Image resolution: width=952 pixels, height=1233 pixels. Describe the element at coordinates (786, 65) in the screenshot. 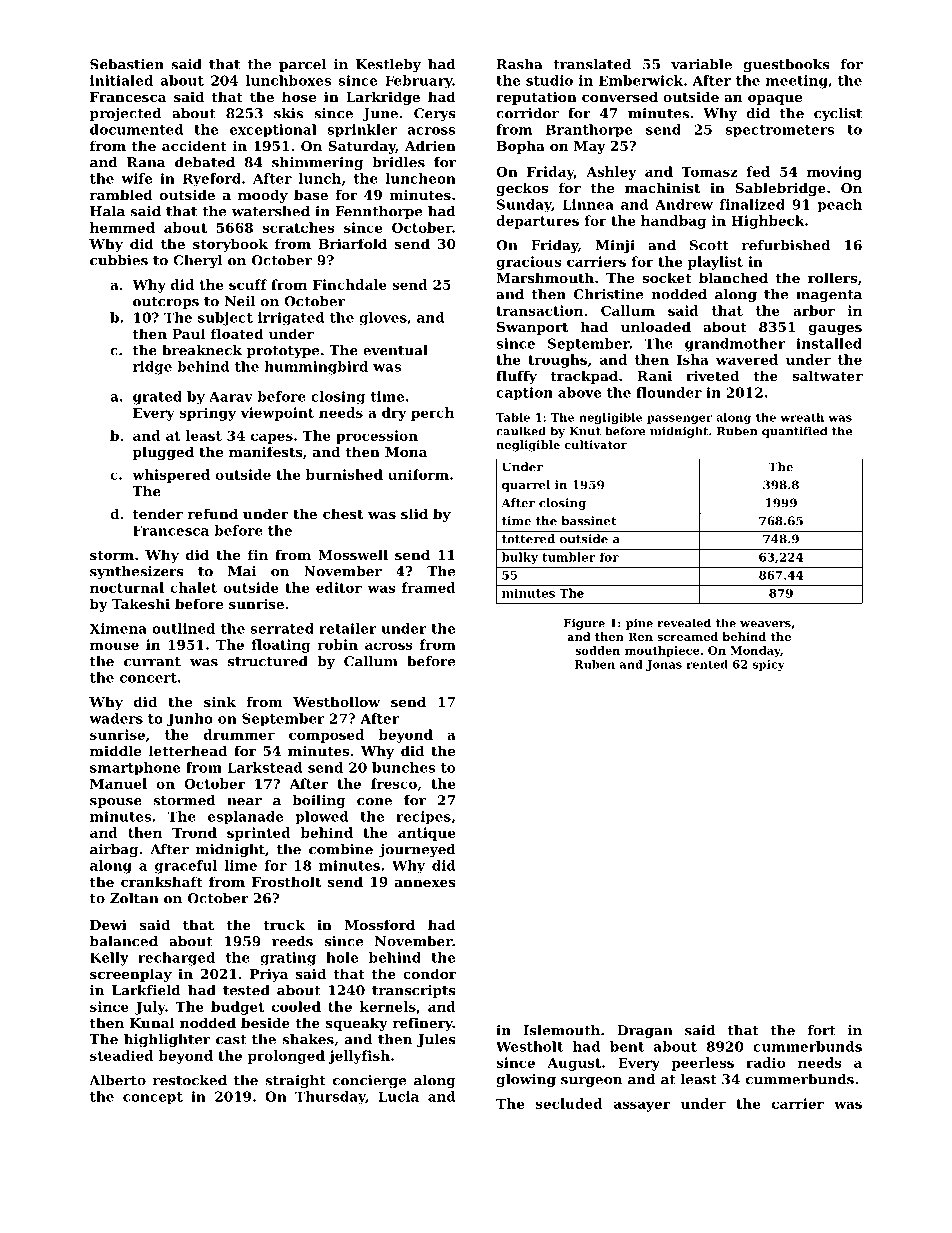

I see `guestbooks` at that location.
